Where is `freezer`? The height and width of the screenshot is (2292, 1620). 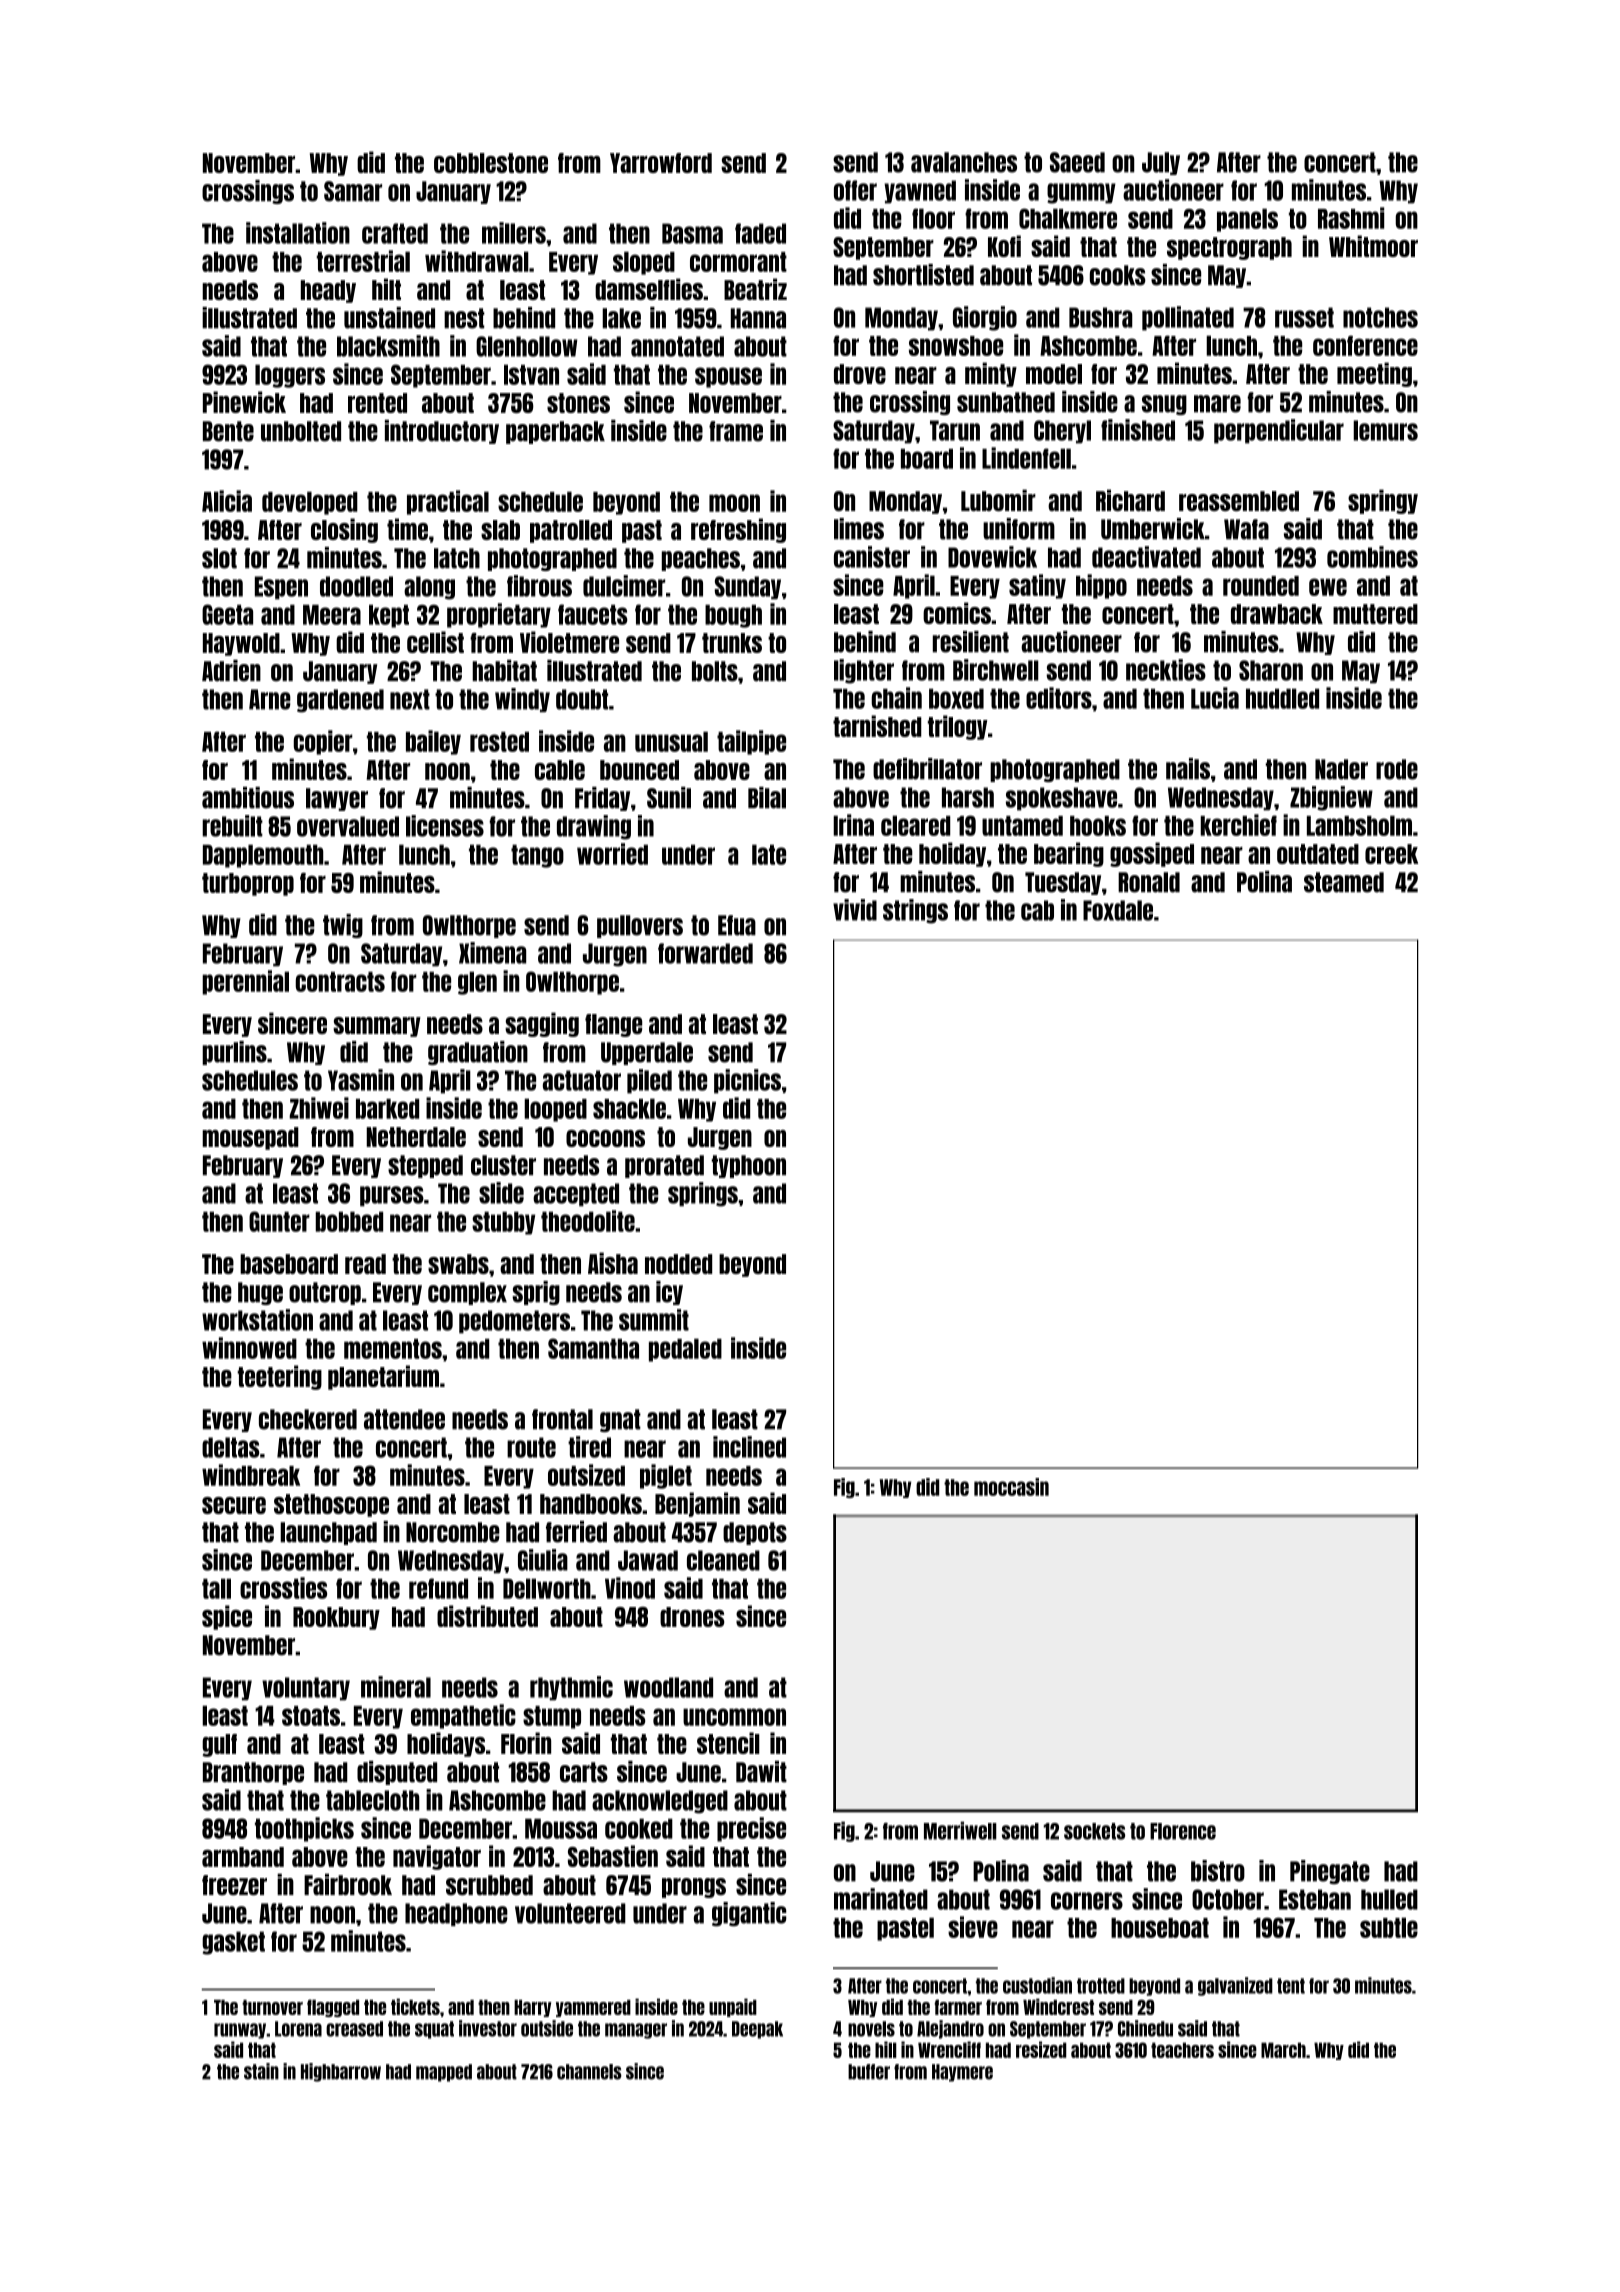 freezer is located at coordinates (234, 1885).
